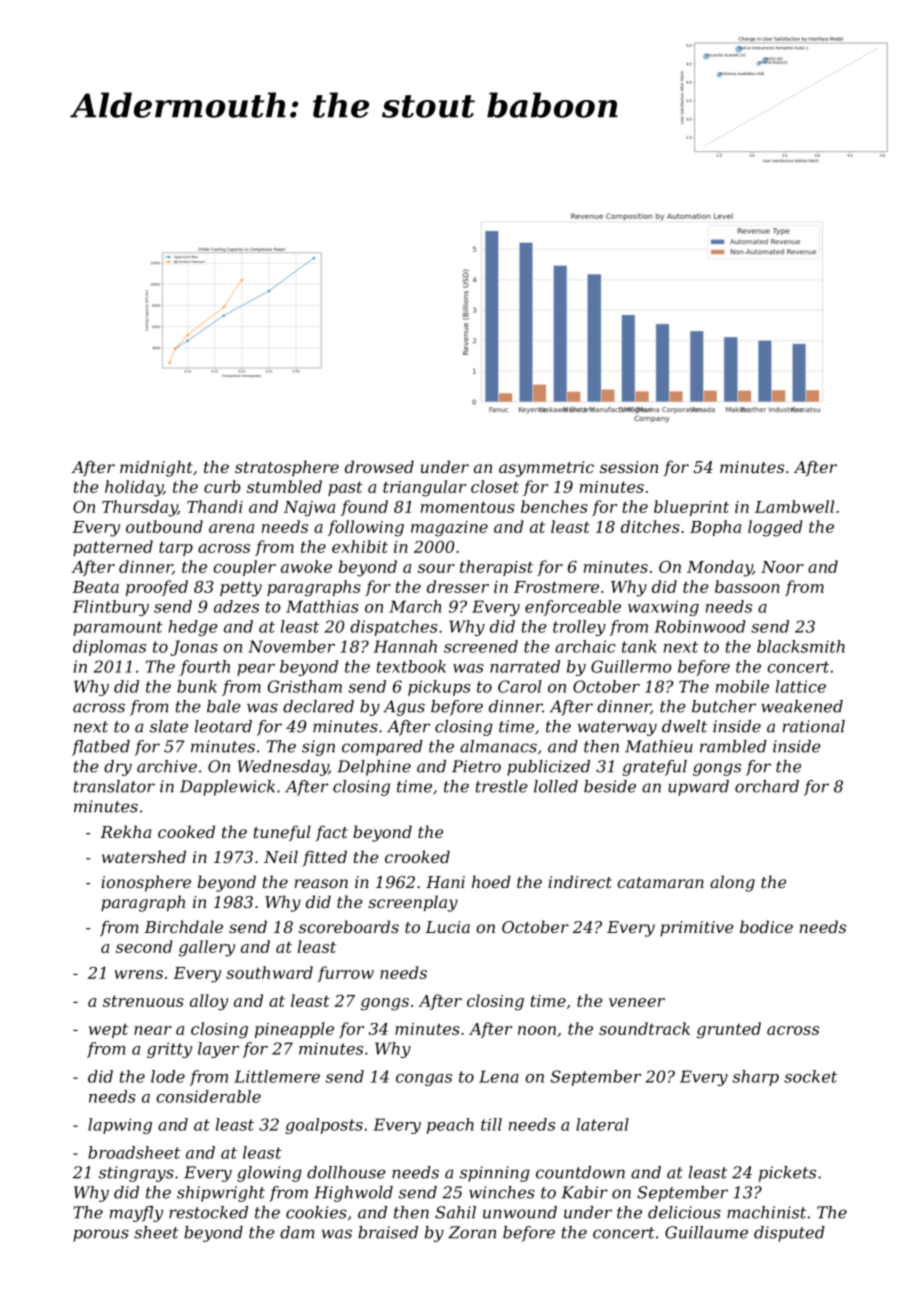 The width and height of the screenshot is (924, 1314). Describe the element at coordinates (101, 748) in the screenshot. I see `flatbed` at that location.
